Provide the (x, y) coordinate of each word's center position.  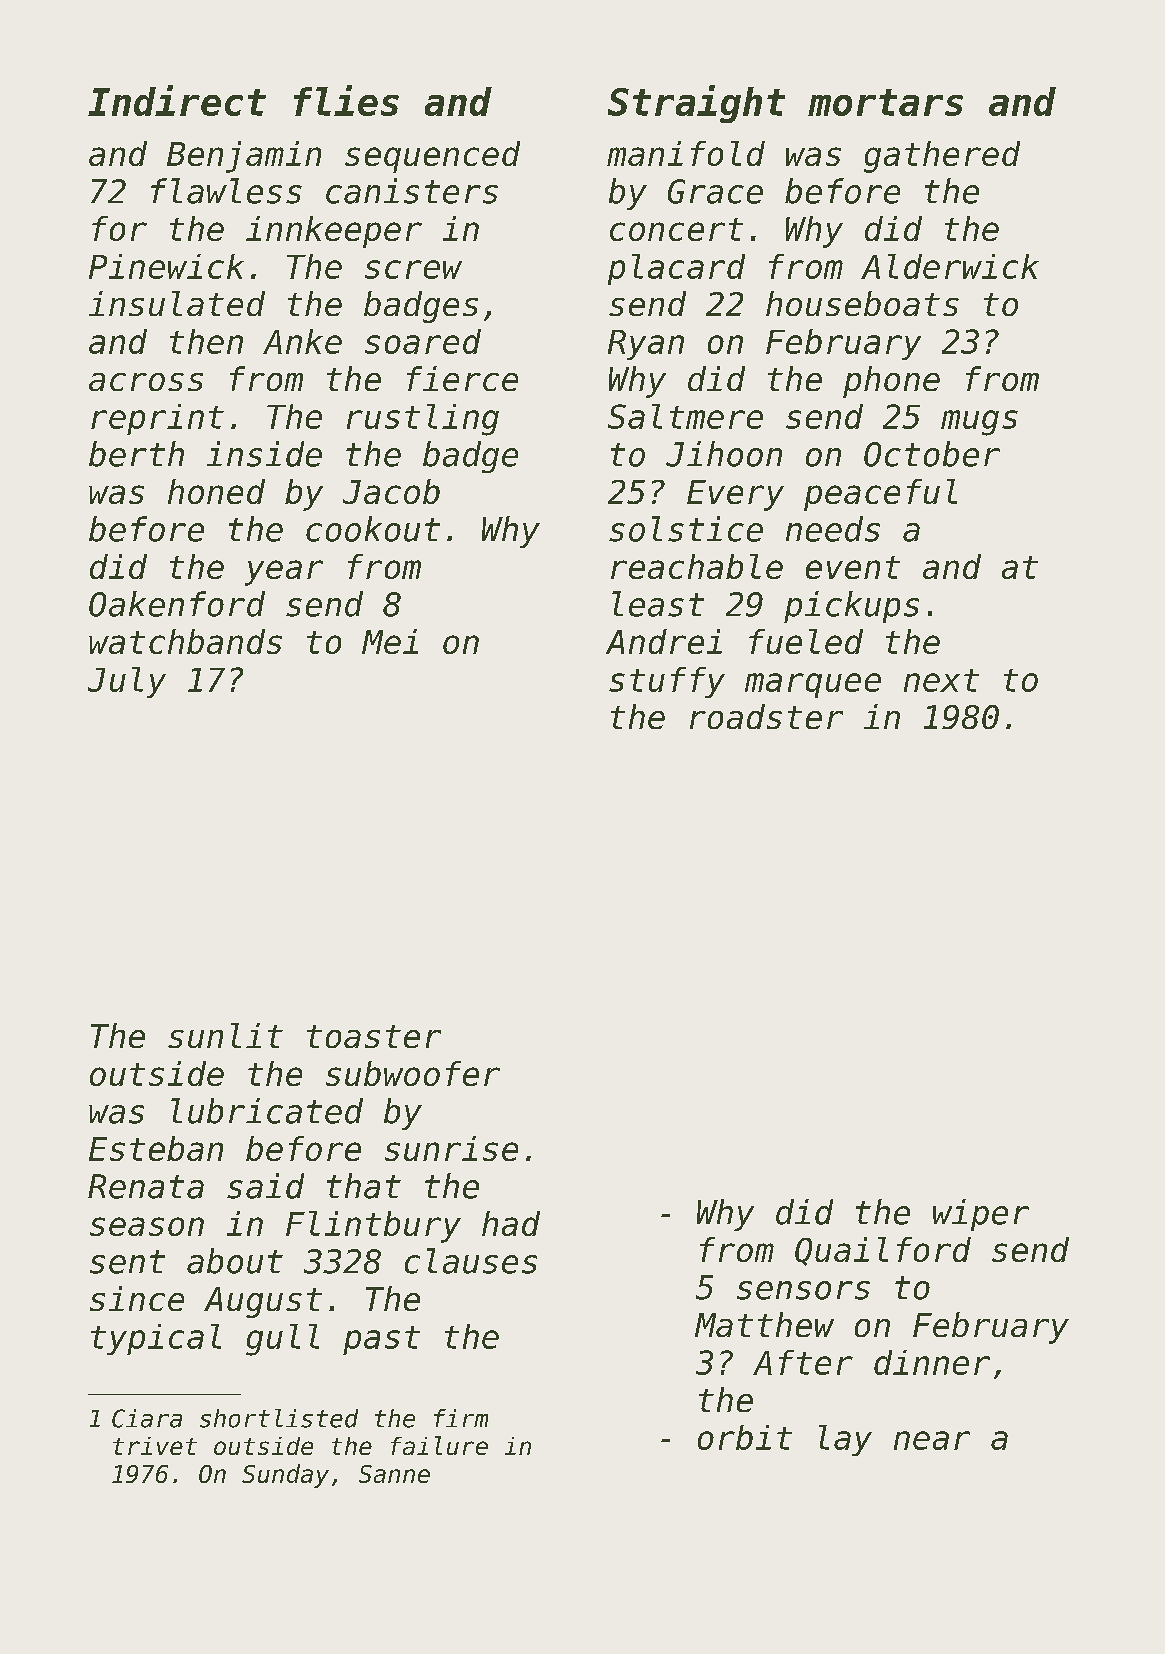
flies (346, 100)
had (511, 1223)
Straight (696, 104)
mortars (885, 102)
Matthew (764, 1324)
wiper (981, 1215)
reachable (697, 566)
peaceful (880, 495)
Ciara (147, 1418)
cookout (373, 529)
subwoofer (413, 1073)
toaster (374, 1036)
